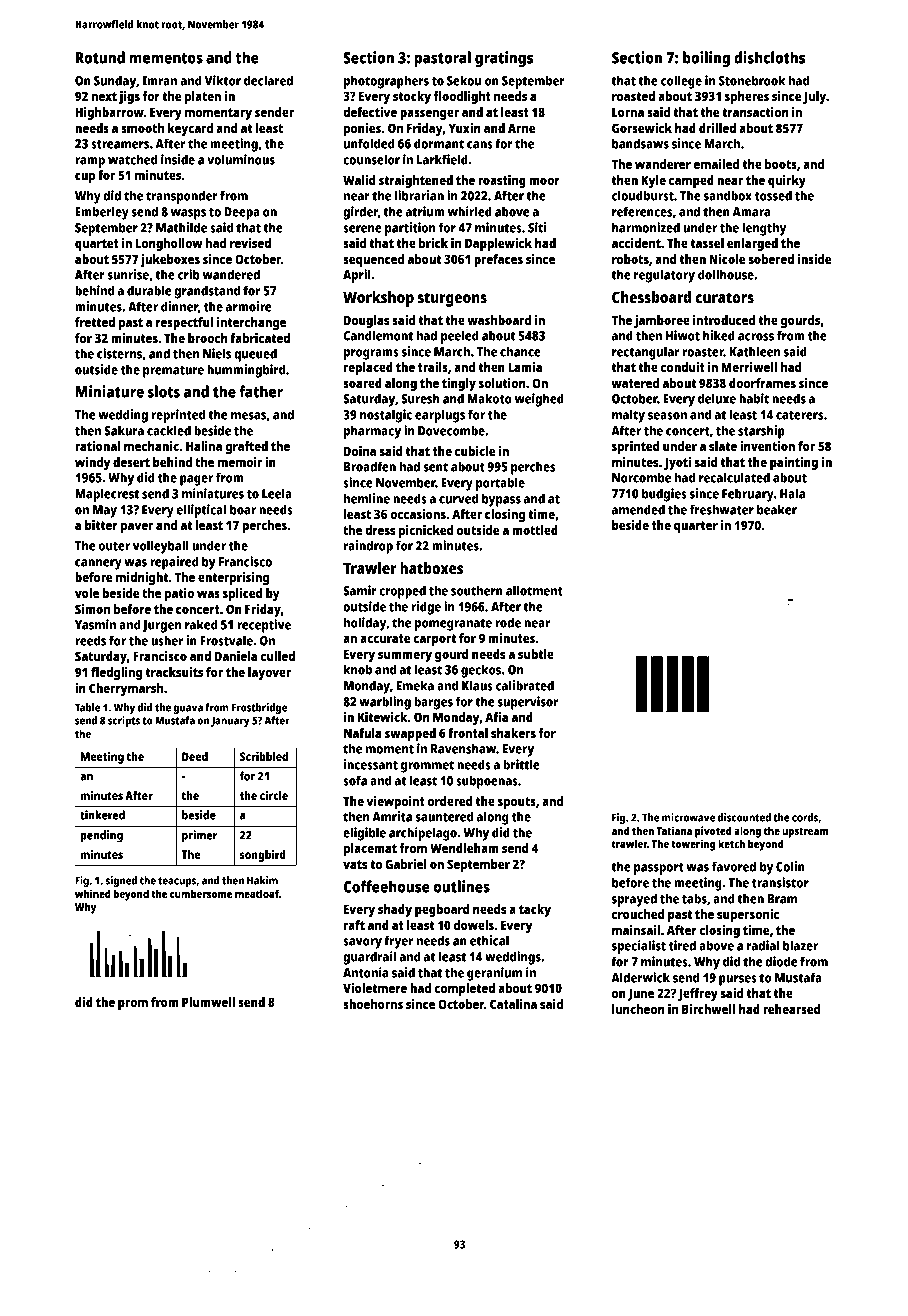 The width and height of the screenshot is (908, 1316). I want to click on sobered, so click(771, 259).
